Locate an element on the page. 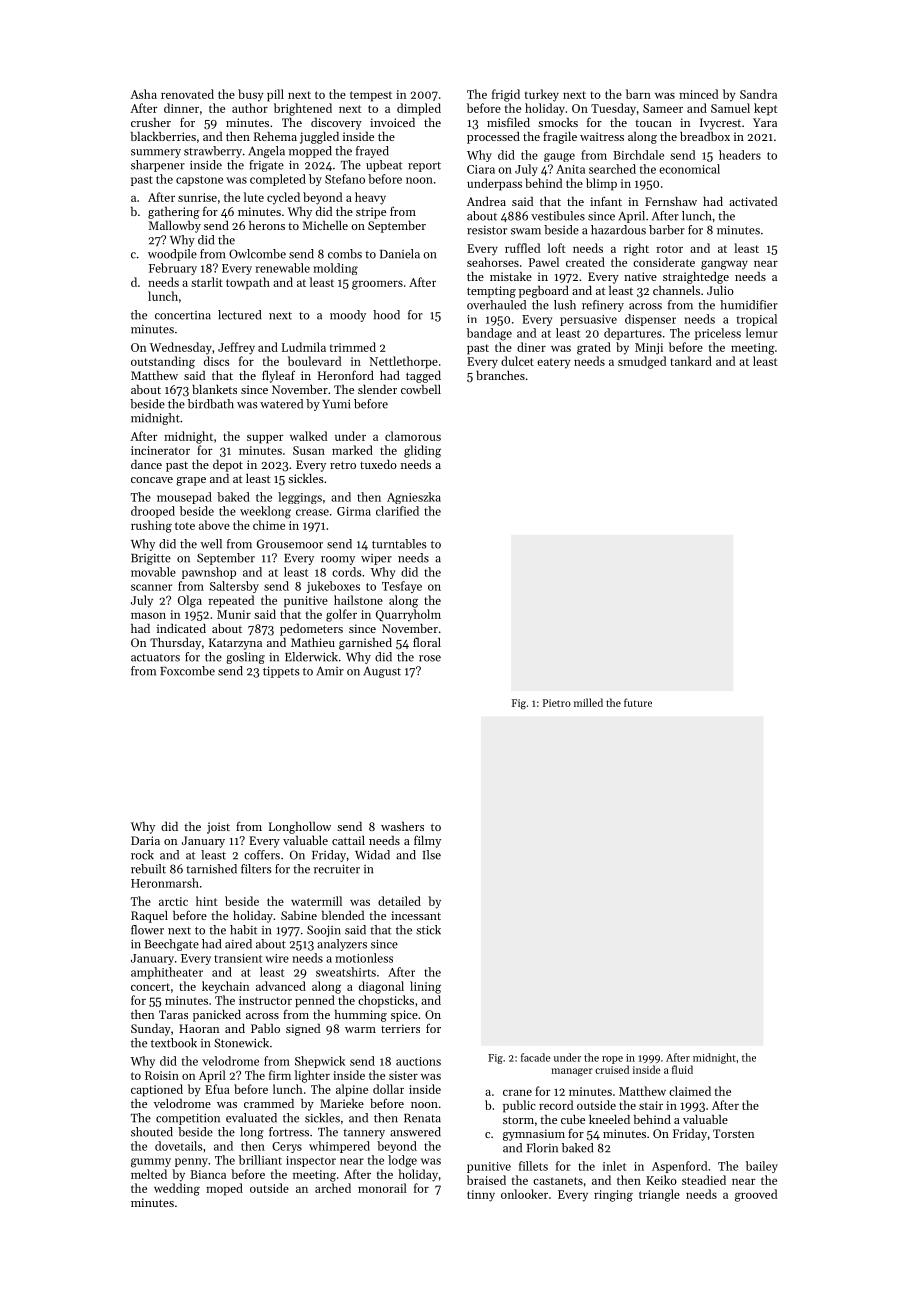  tinny is located at coordinates (481, 1196).
